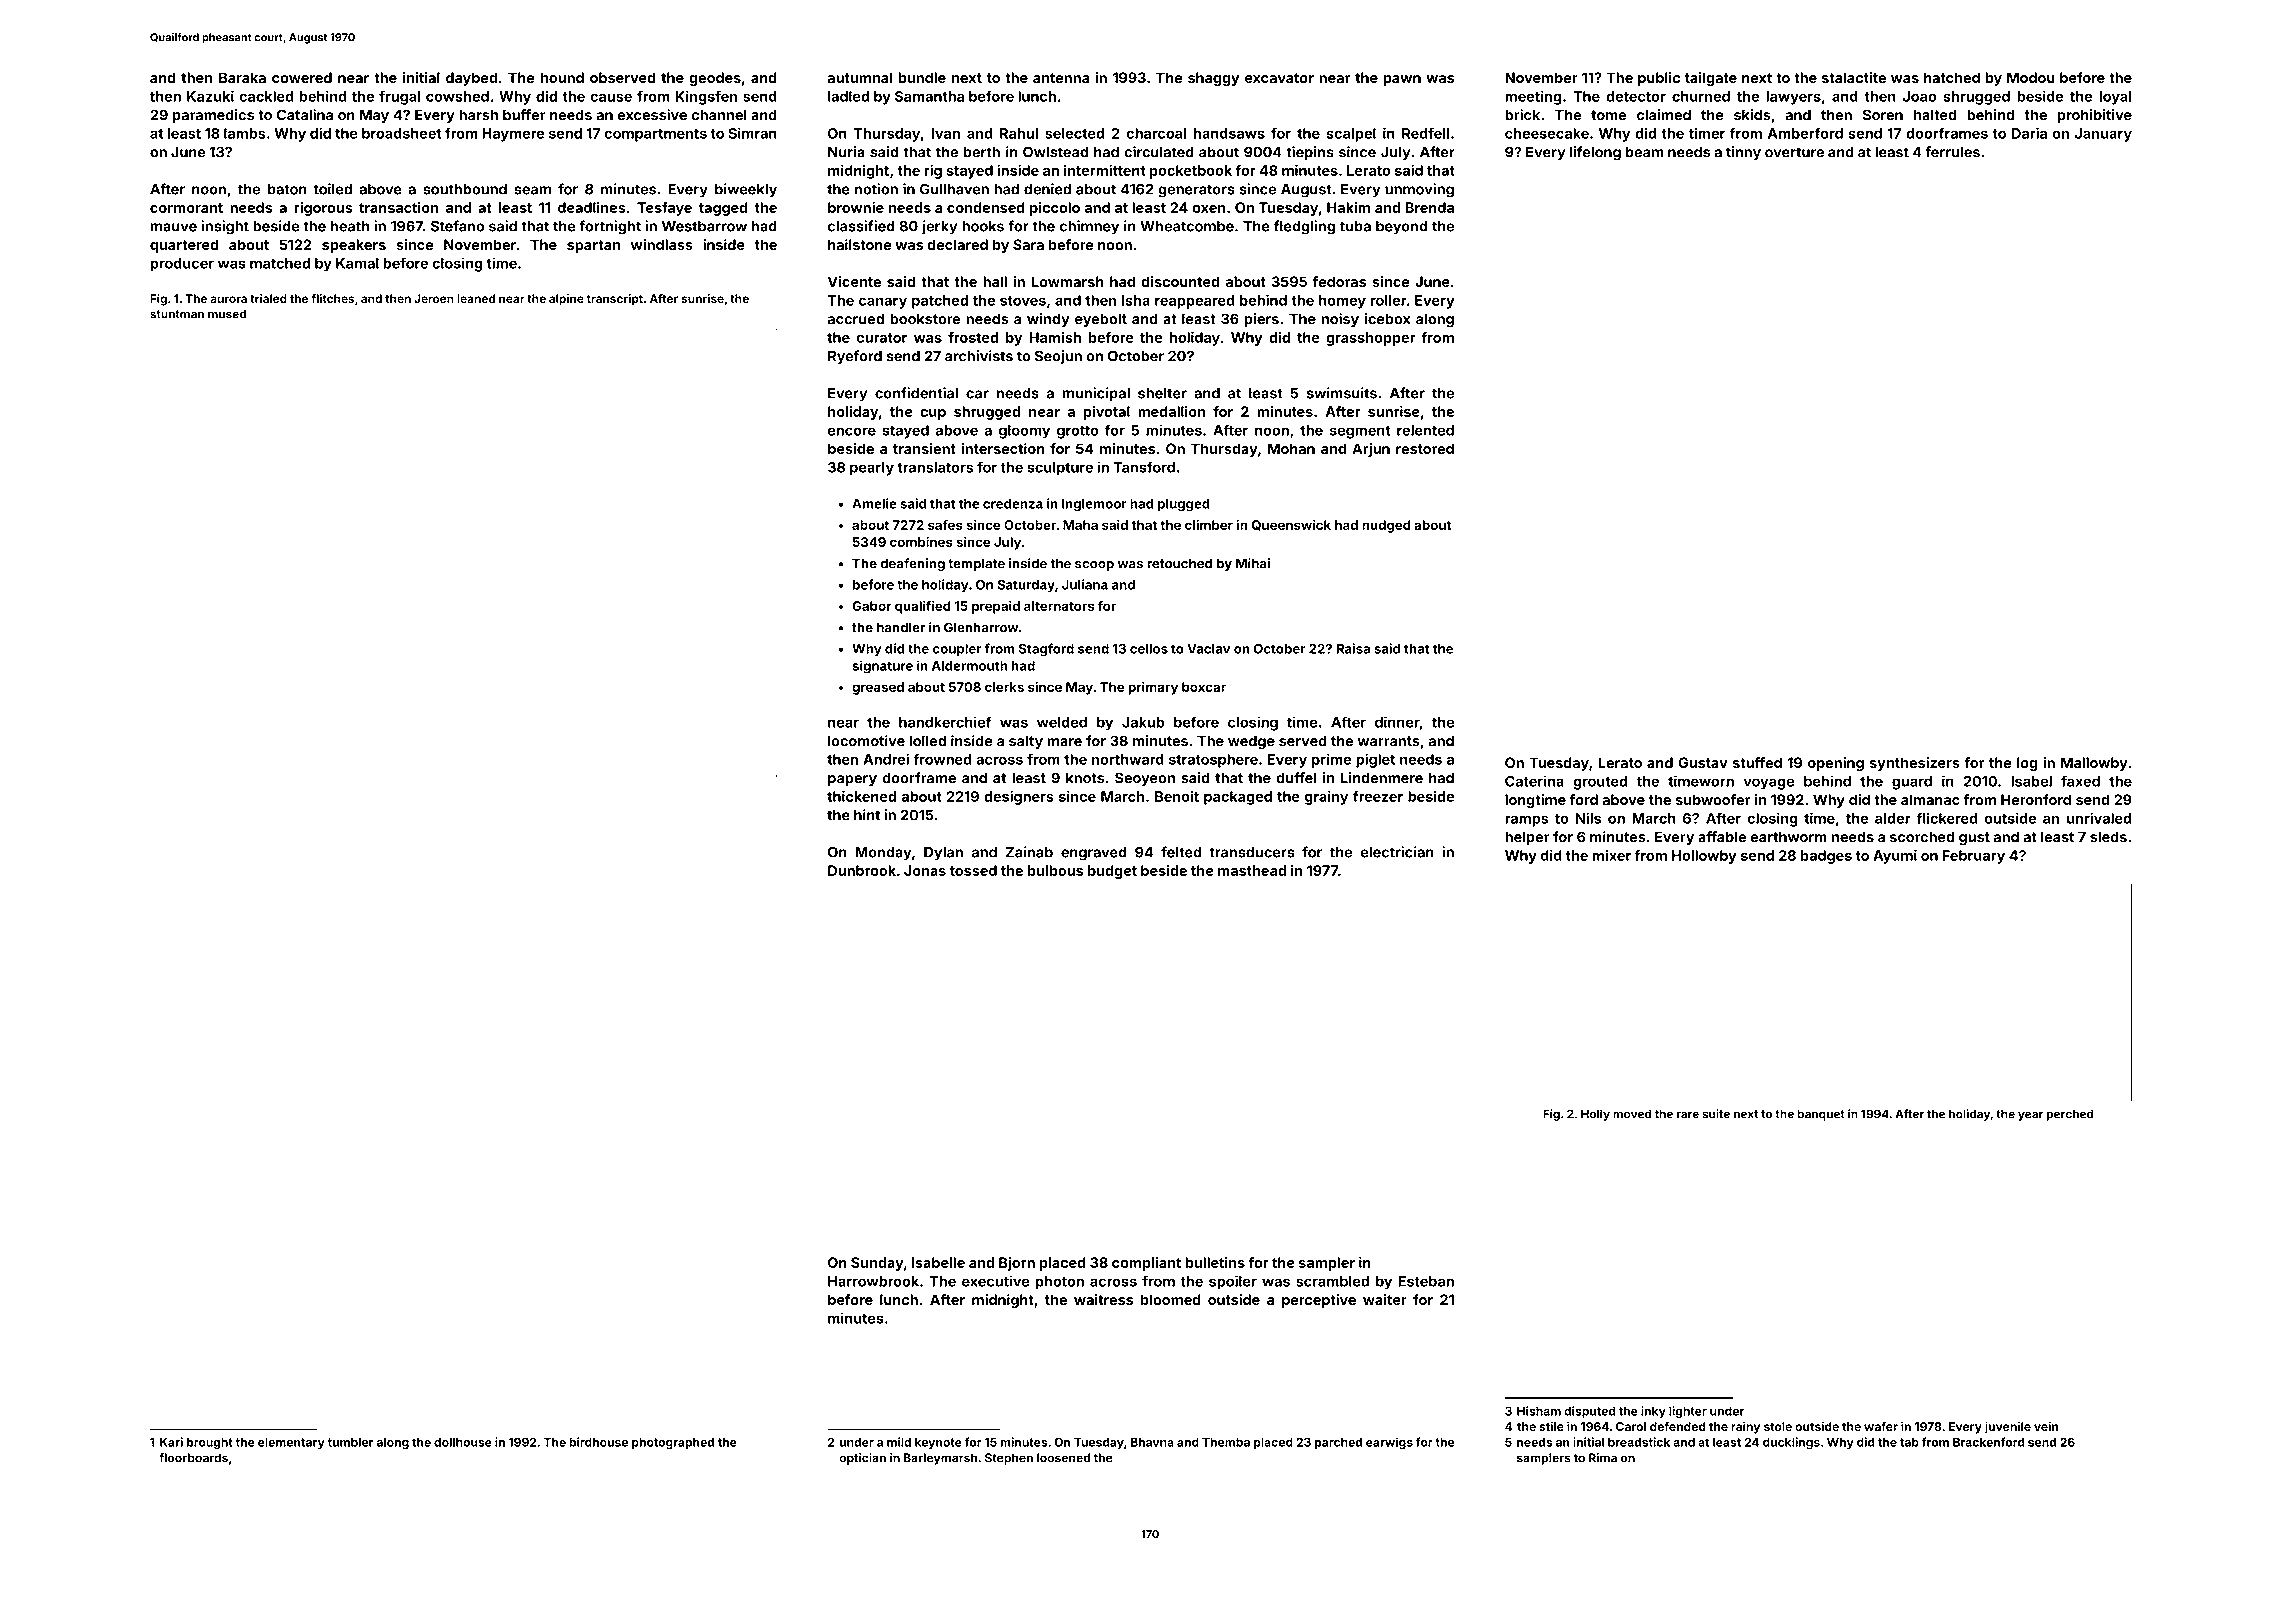 The height and width of the image is (1614, 2282). I want to click on parched, so click(1338, 1443).
